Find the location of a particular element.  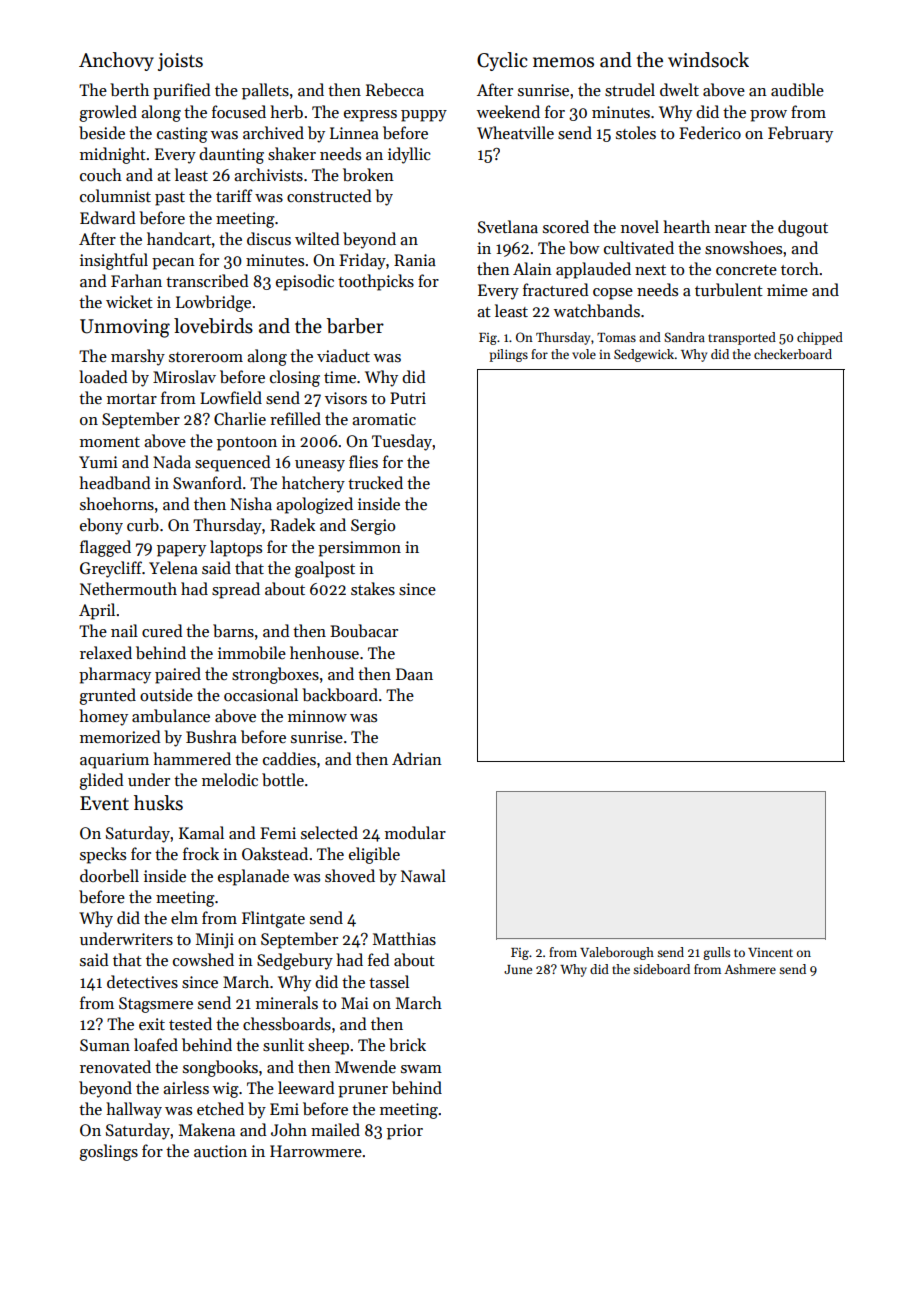

prior is located at coordinates (405, 1132).
